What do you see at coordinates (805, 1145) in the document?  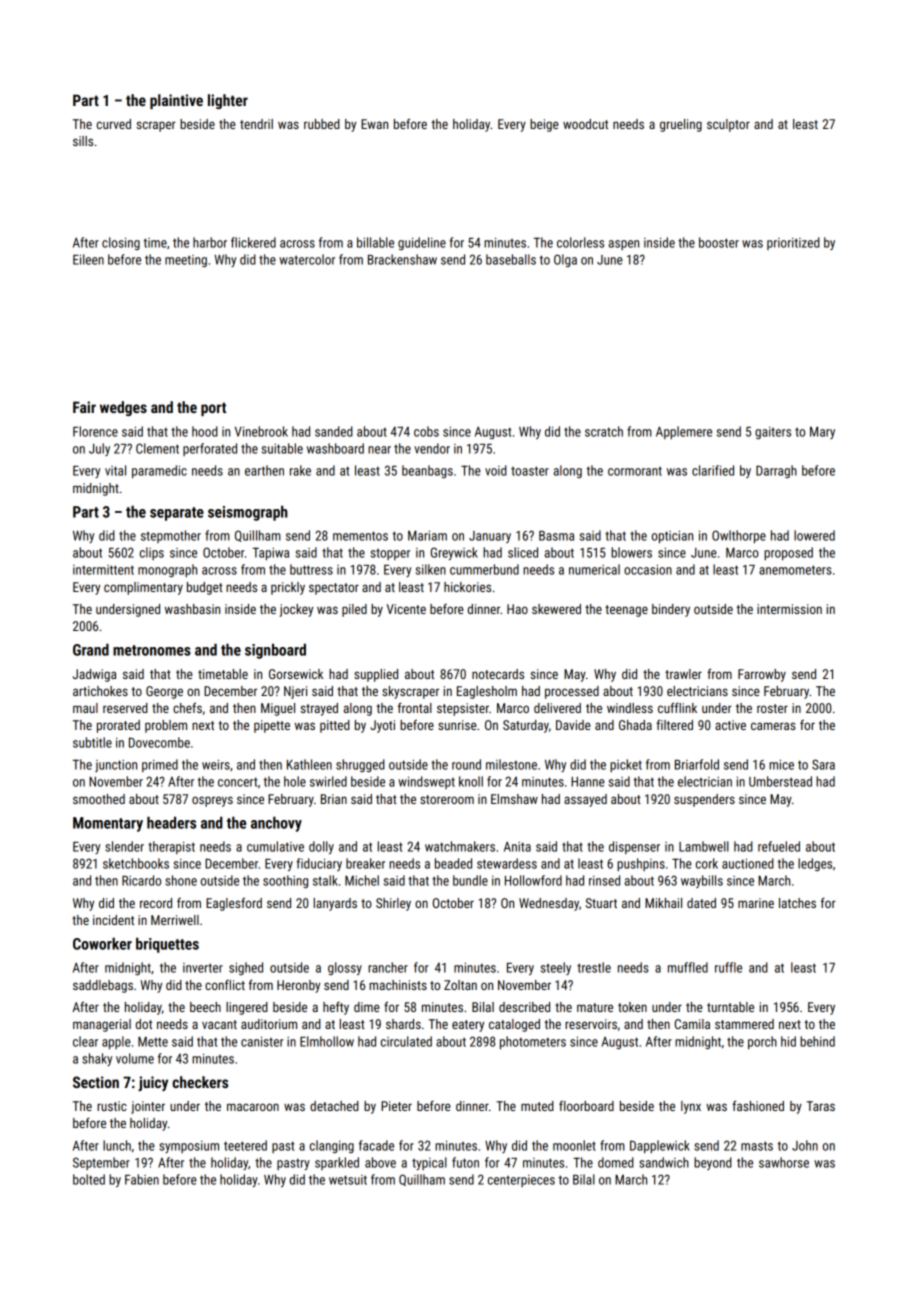 I see `John` at bounding box center [805, 1145].
